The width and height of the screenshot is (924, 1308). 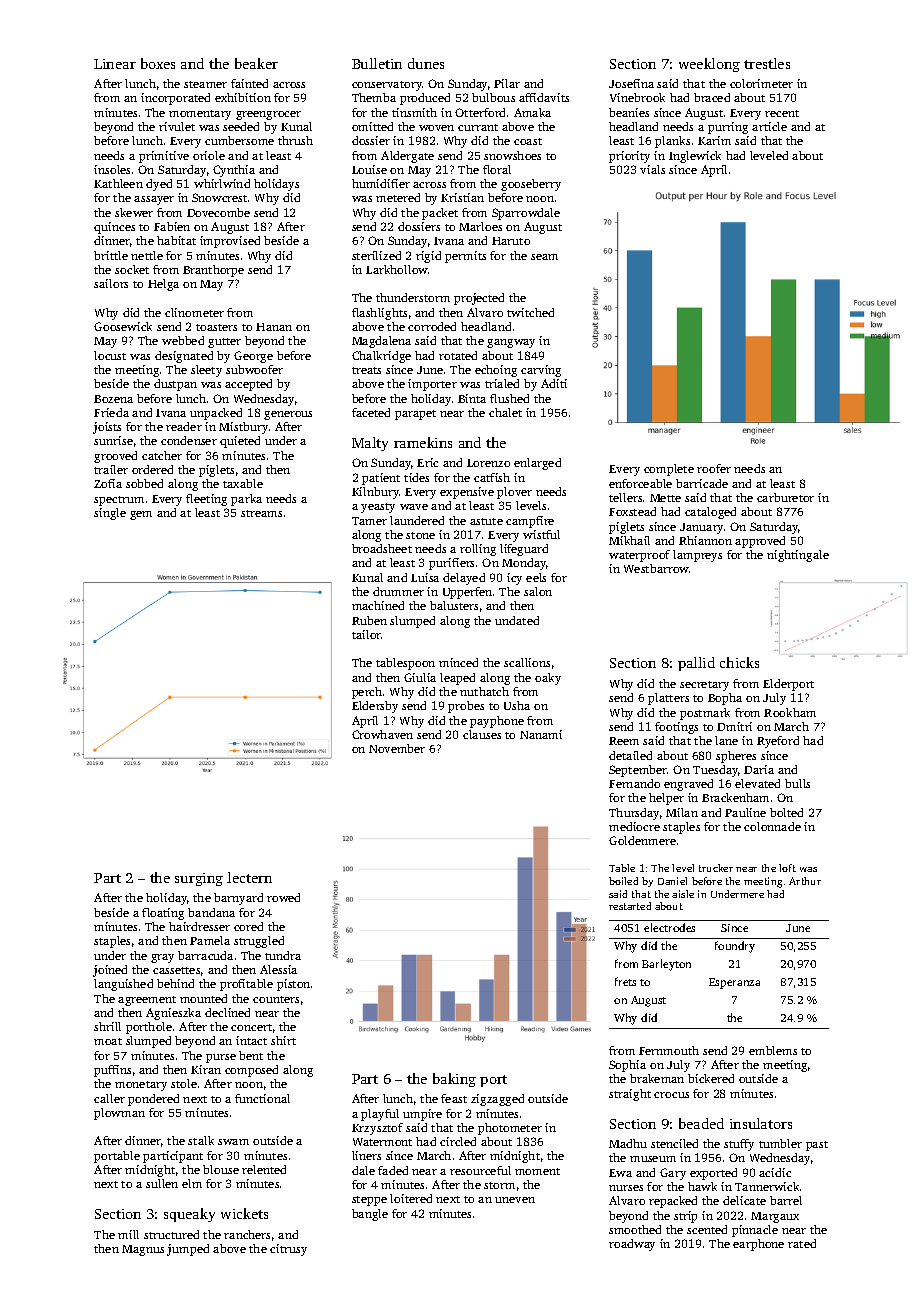 What do you see at coordinates (158, 63) in the screenshot?
I see `boxes` at bounding box center [158, 63].
